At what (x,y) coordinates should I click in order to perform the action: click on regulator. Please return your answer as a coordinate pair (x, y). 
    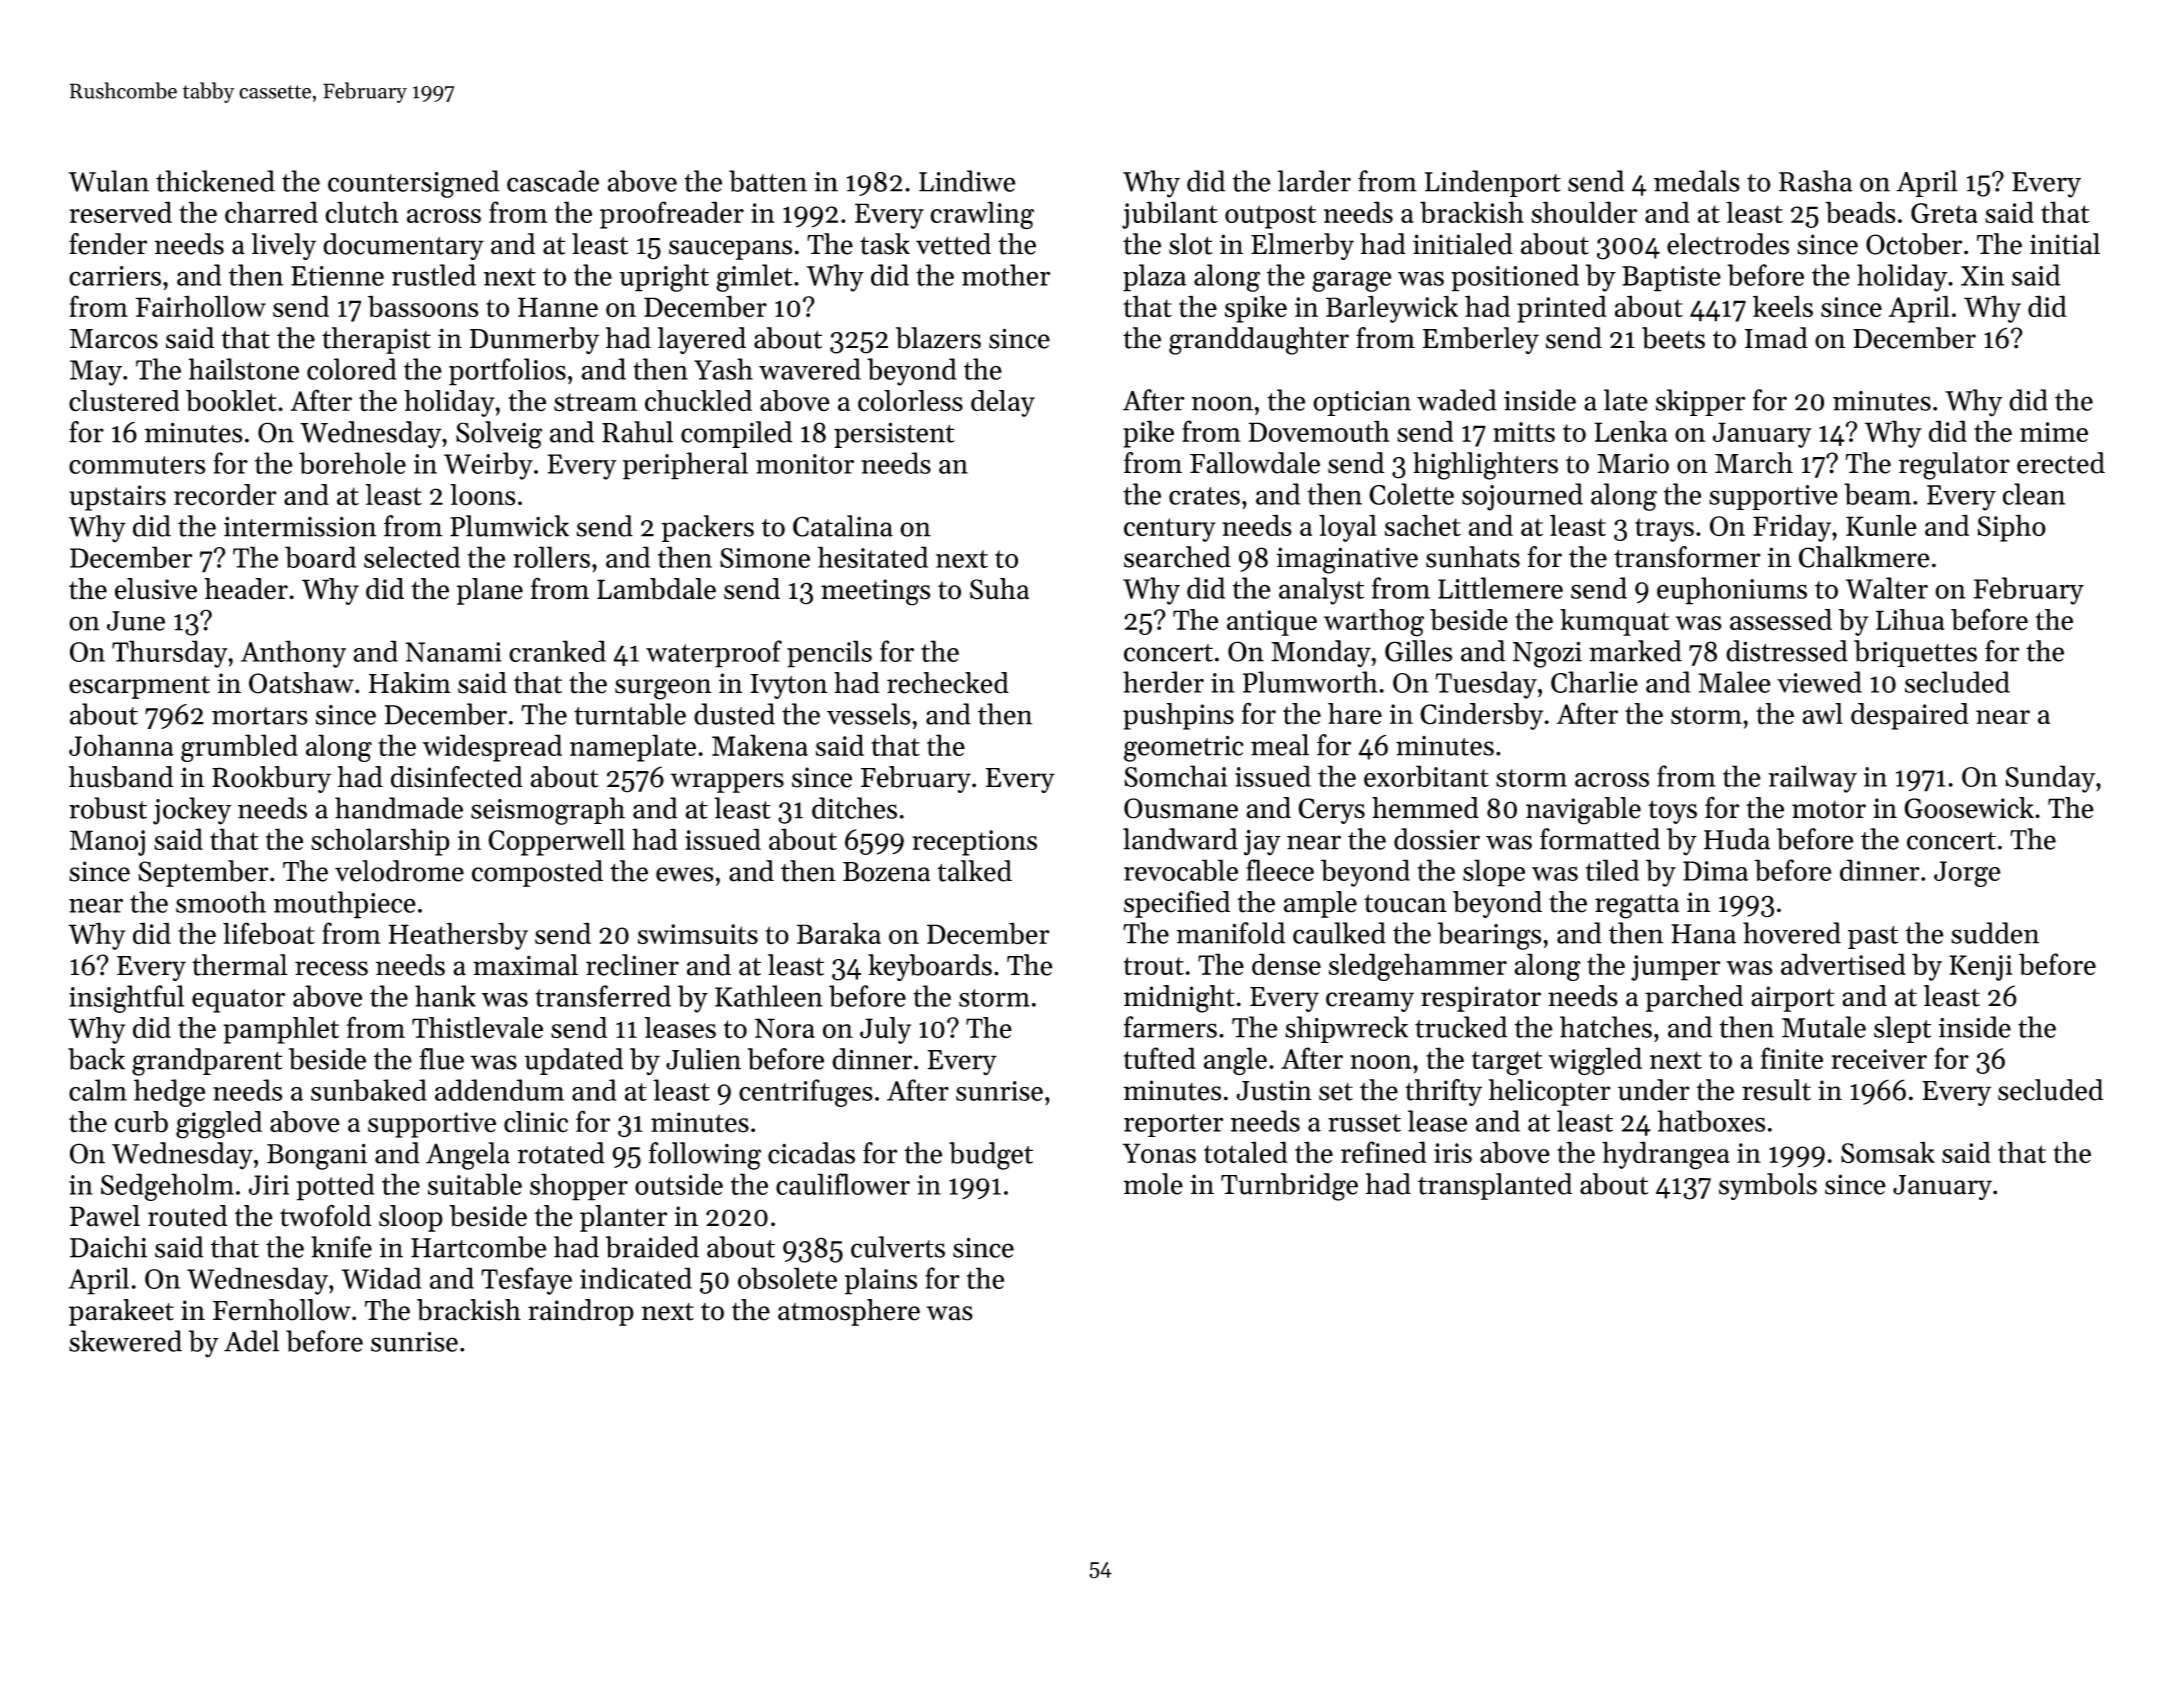
    Looking at the image, I should click on (1954, 466).
